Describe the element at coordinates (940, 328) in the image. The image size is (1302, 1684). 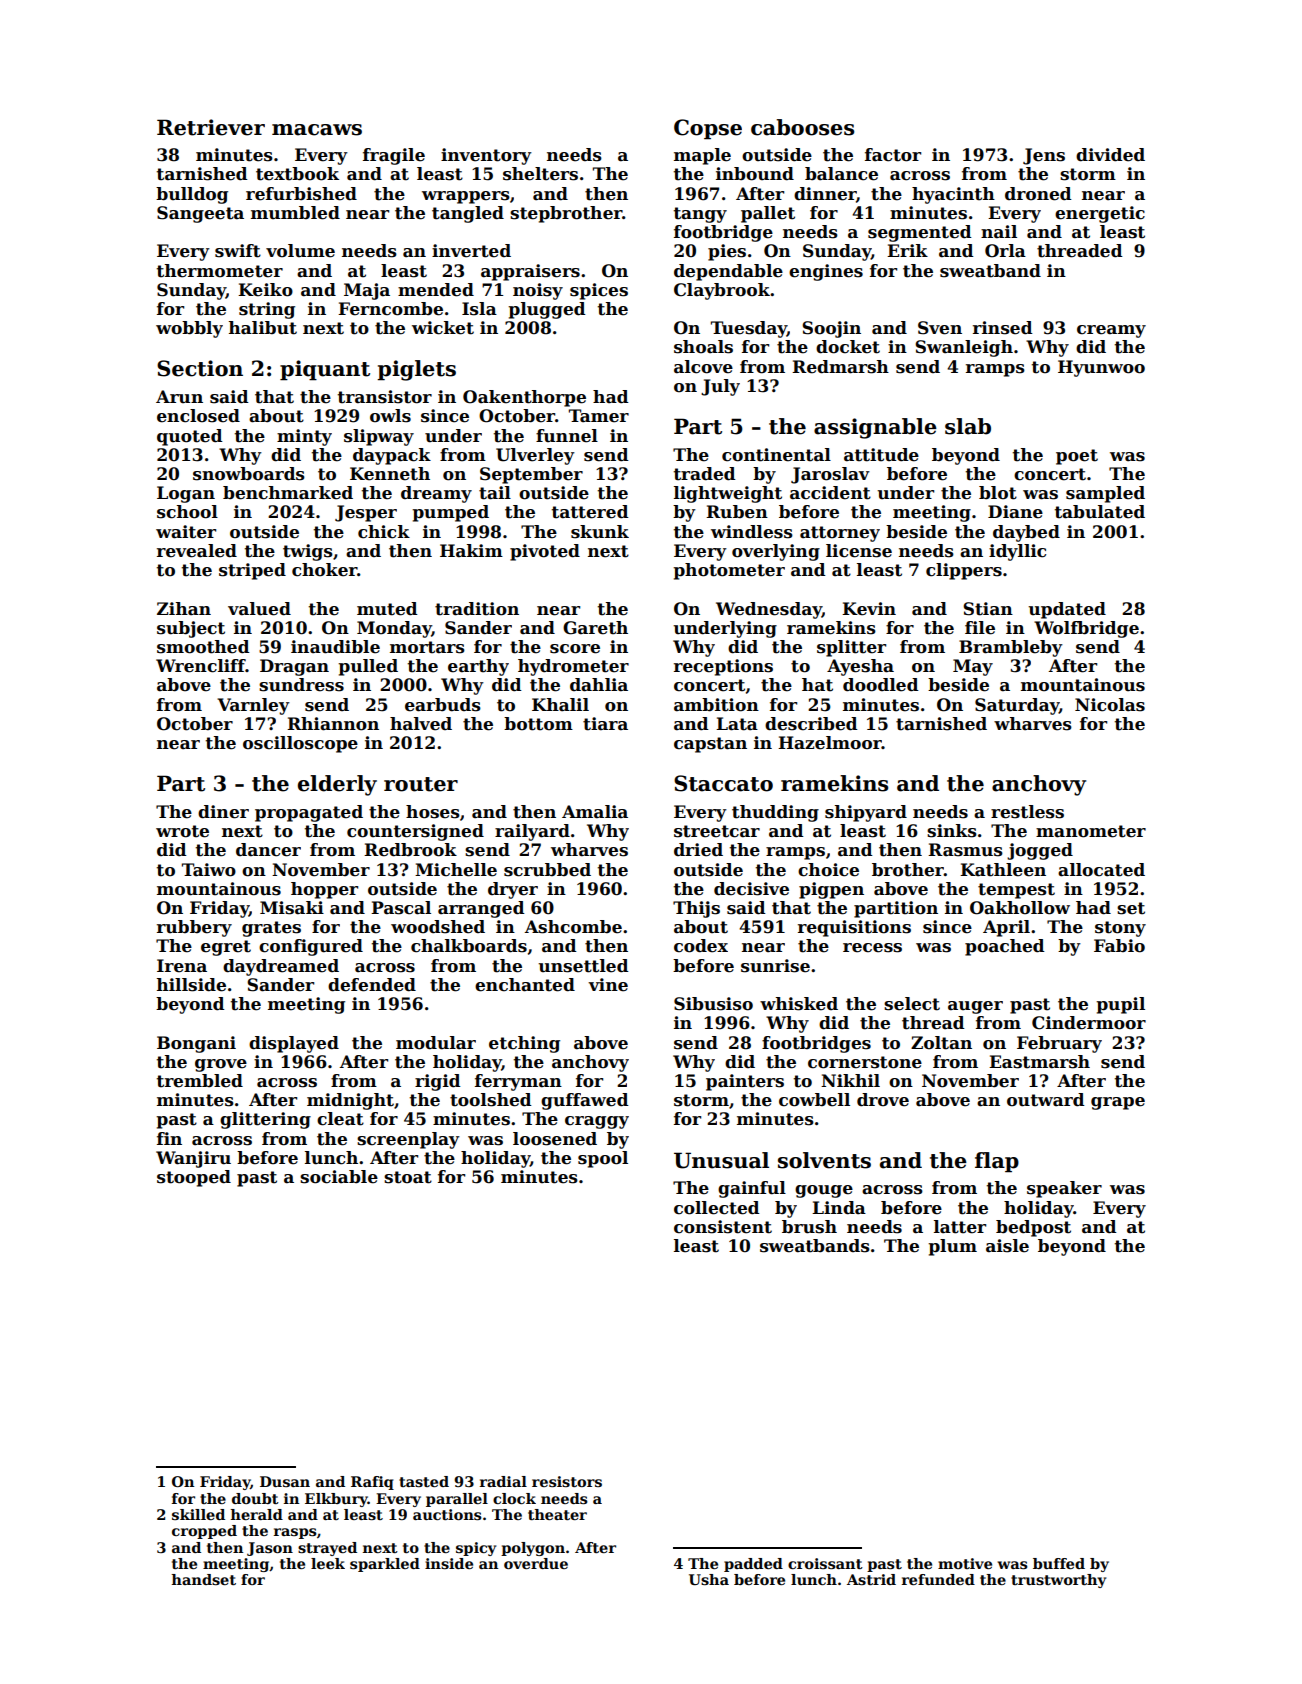
I see `Sven` at that location.
